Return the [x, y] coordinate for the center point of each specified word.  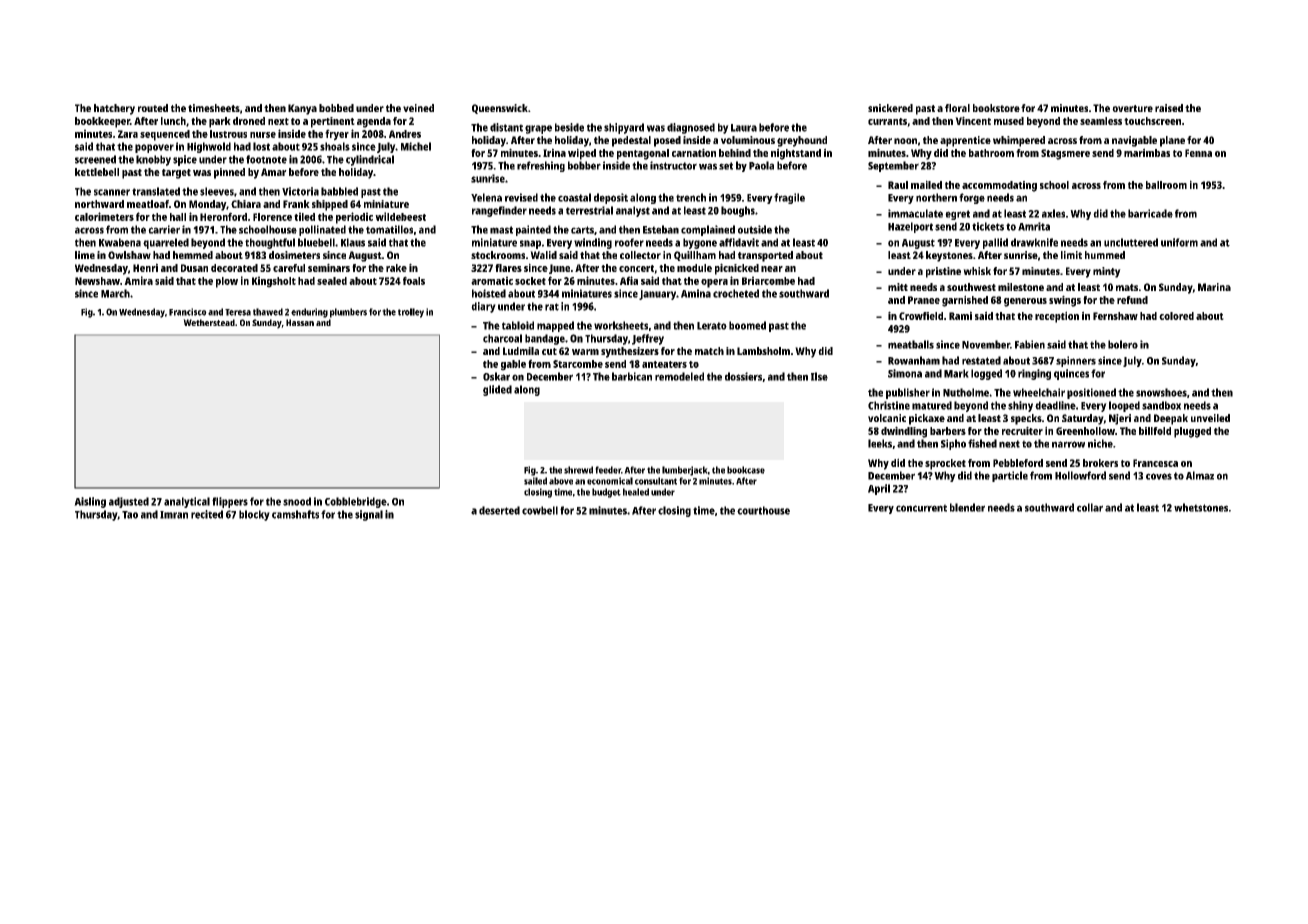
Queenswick [500, 109]
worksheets [621, 325]
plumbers [348, 313]
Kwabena [120, 242]
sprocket [945, 464]
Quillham [695, 256]
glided [497, 390]
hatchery [114, 109]
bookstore [996, 108]
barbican [632, 376]
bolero [1123, 344]
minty [1107, 272]
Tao [130, 515]
